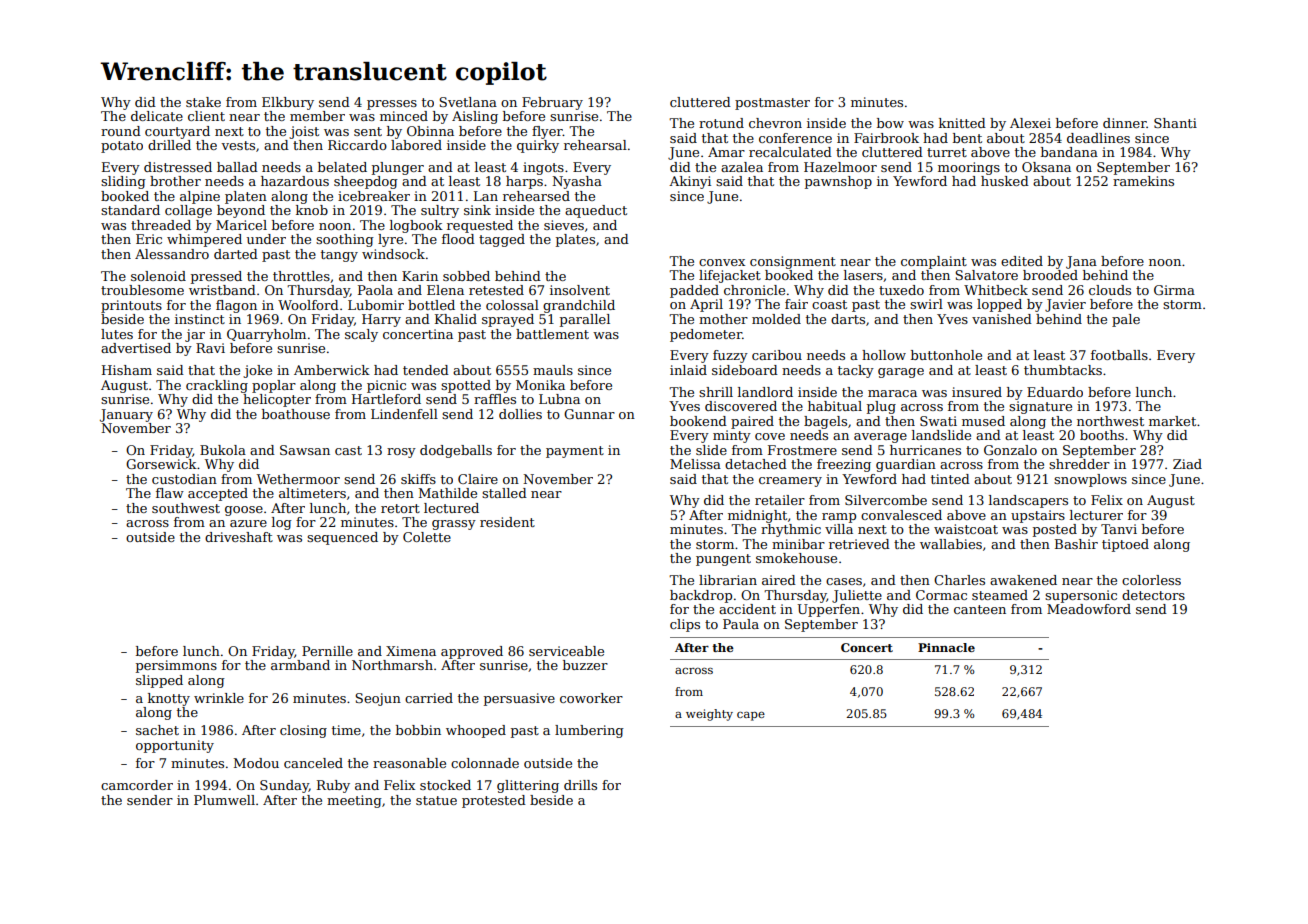  I want to click on Frostmere, so click(802, 450).
